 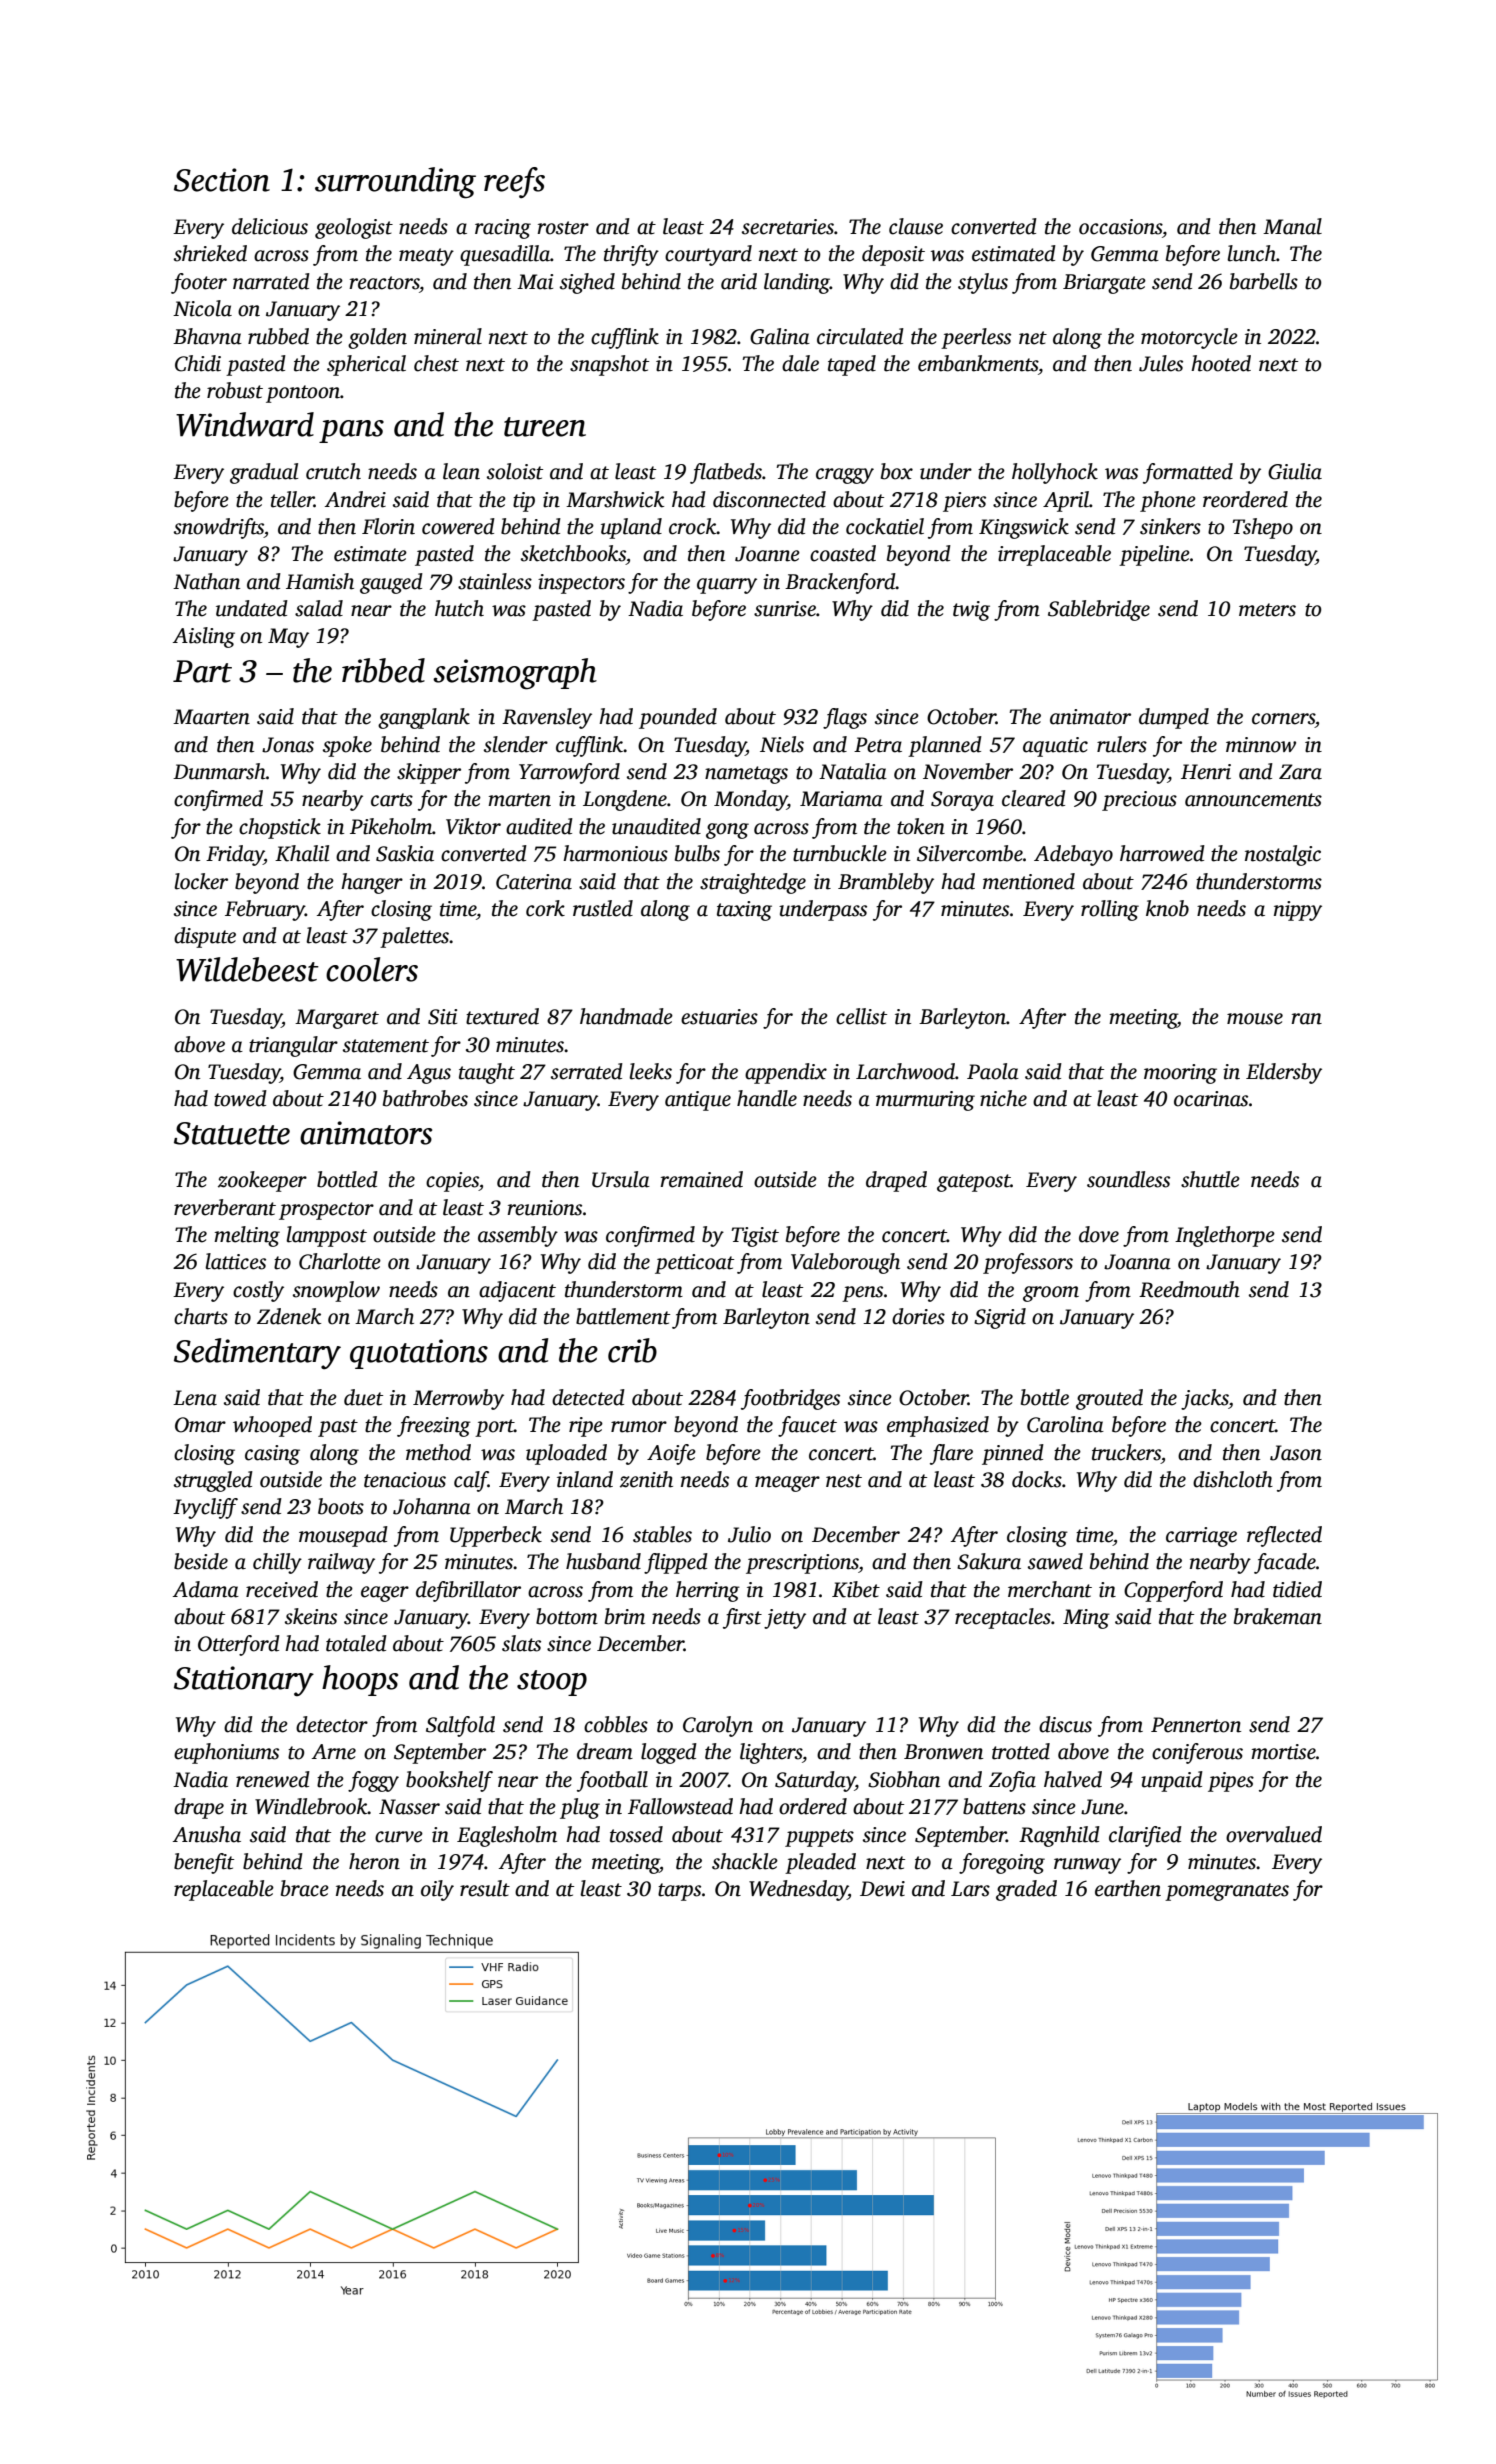 I want to click on Adama, so click(x=206, y=1589).
